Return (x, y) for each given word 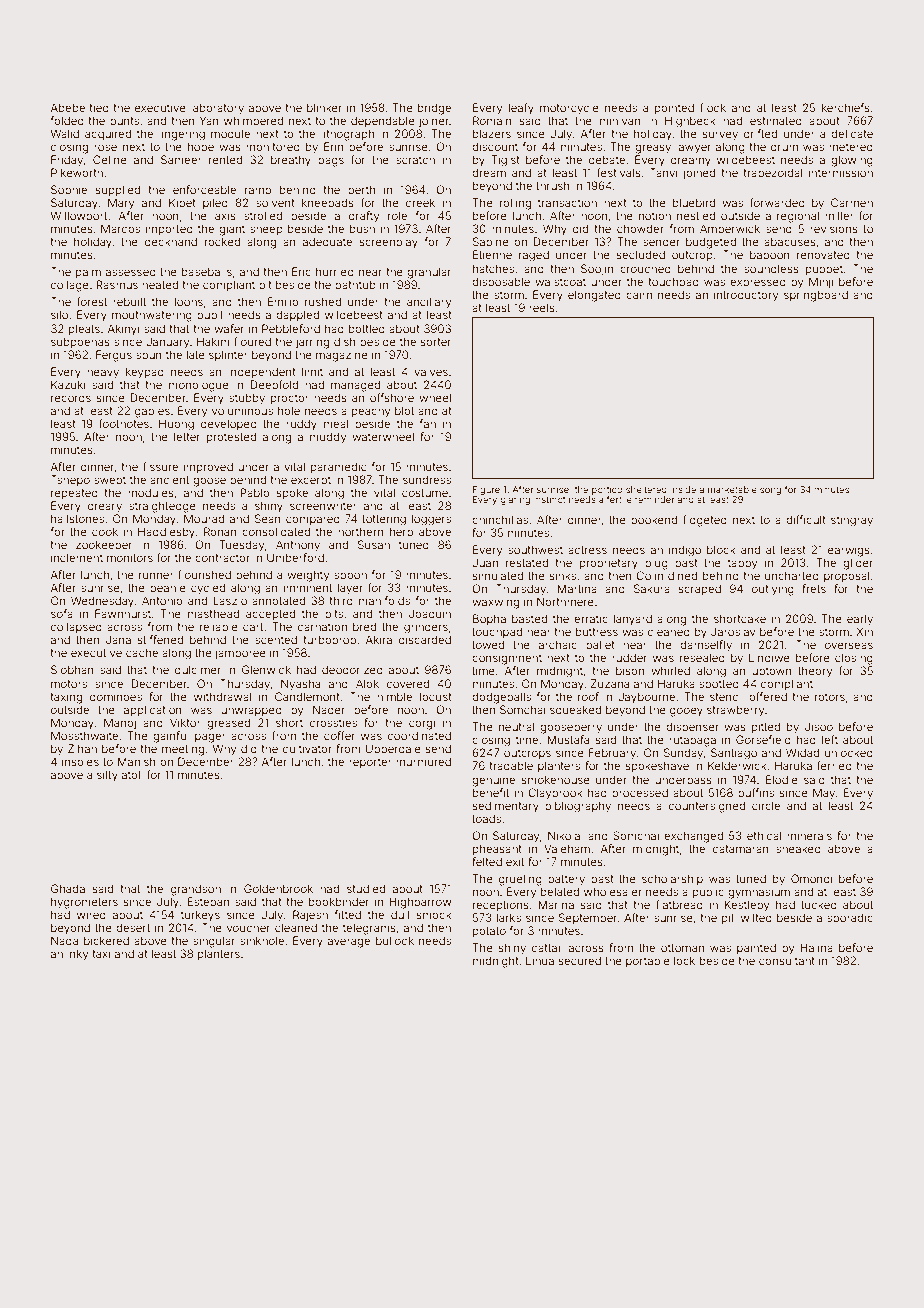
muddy (328, 438)
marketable (732, 489)
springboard (816, 296)
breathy (291, 161)
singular (214, 942)
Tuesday (242, 546)
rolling (515, 204)
